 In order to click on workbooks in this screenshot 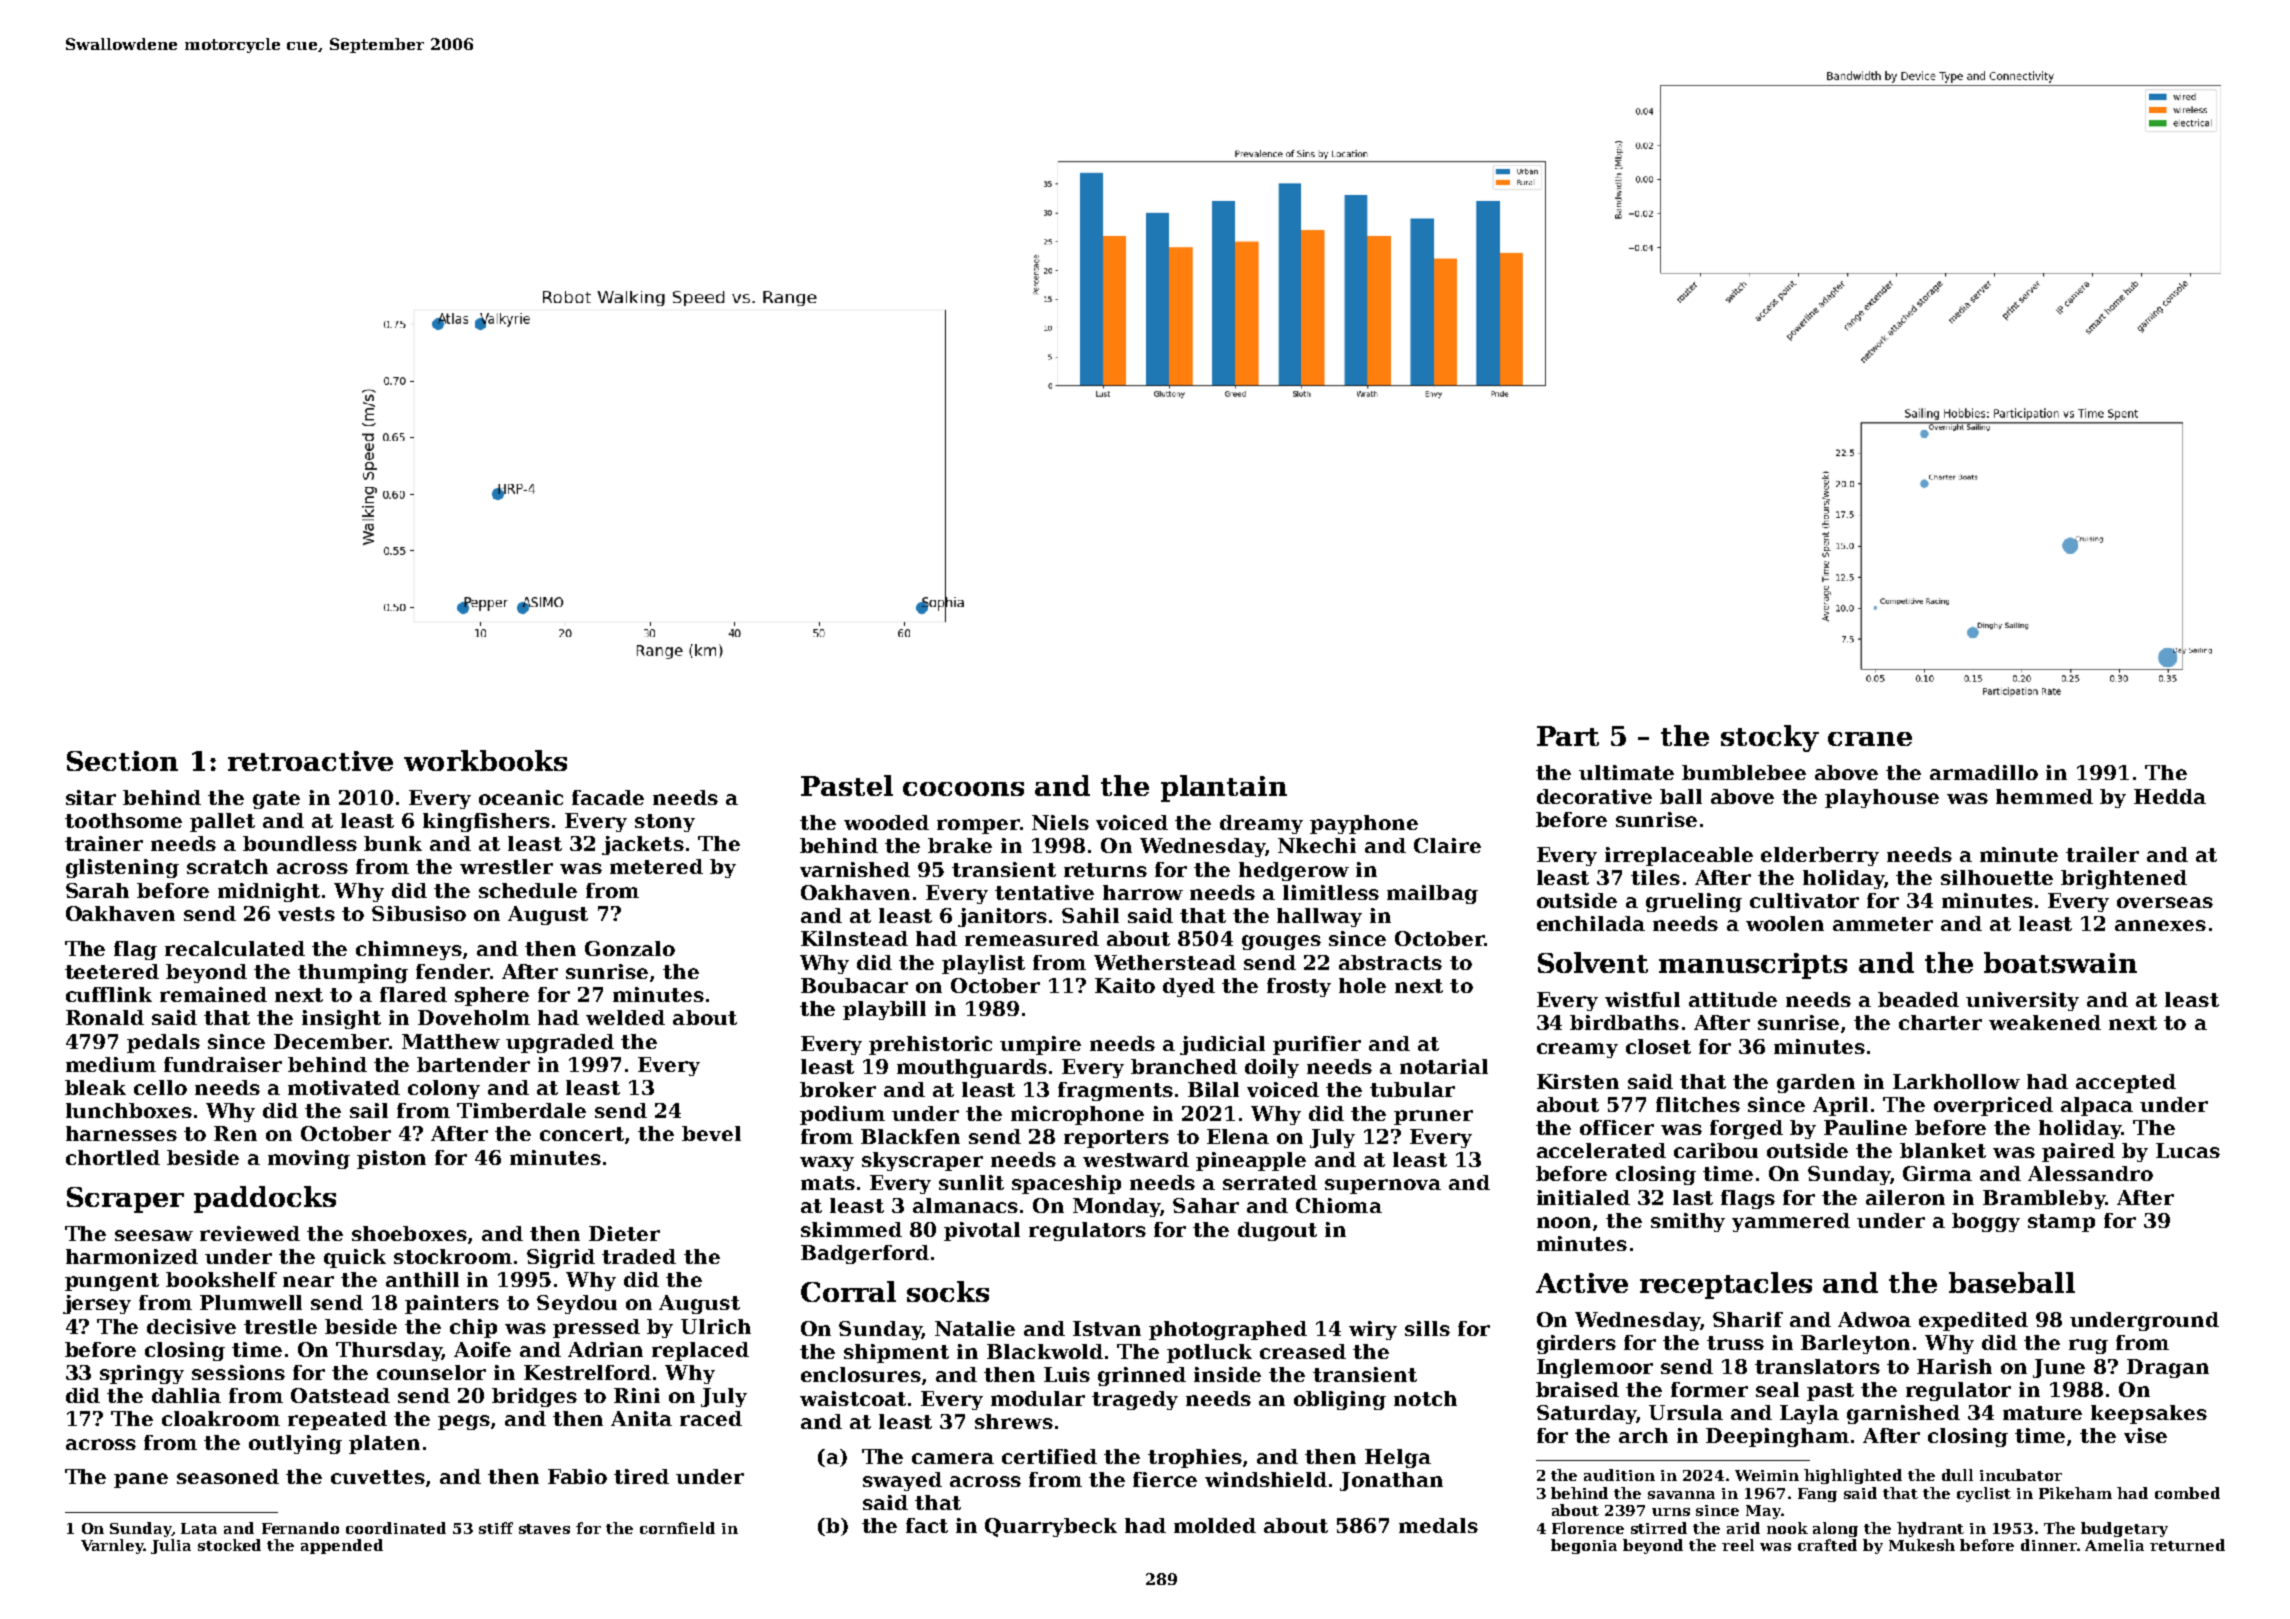, I will do `click(485, 760)`.
